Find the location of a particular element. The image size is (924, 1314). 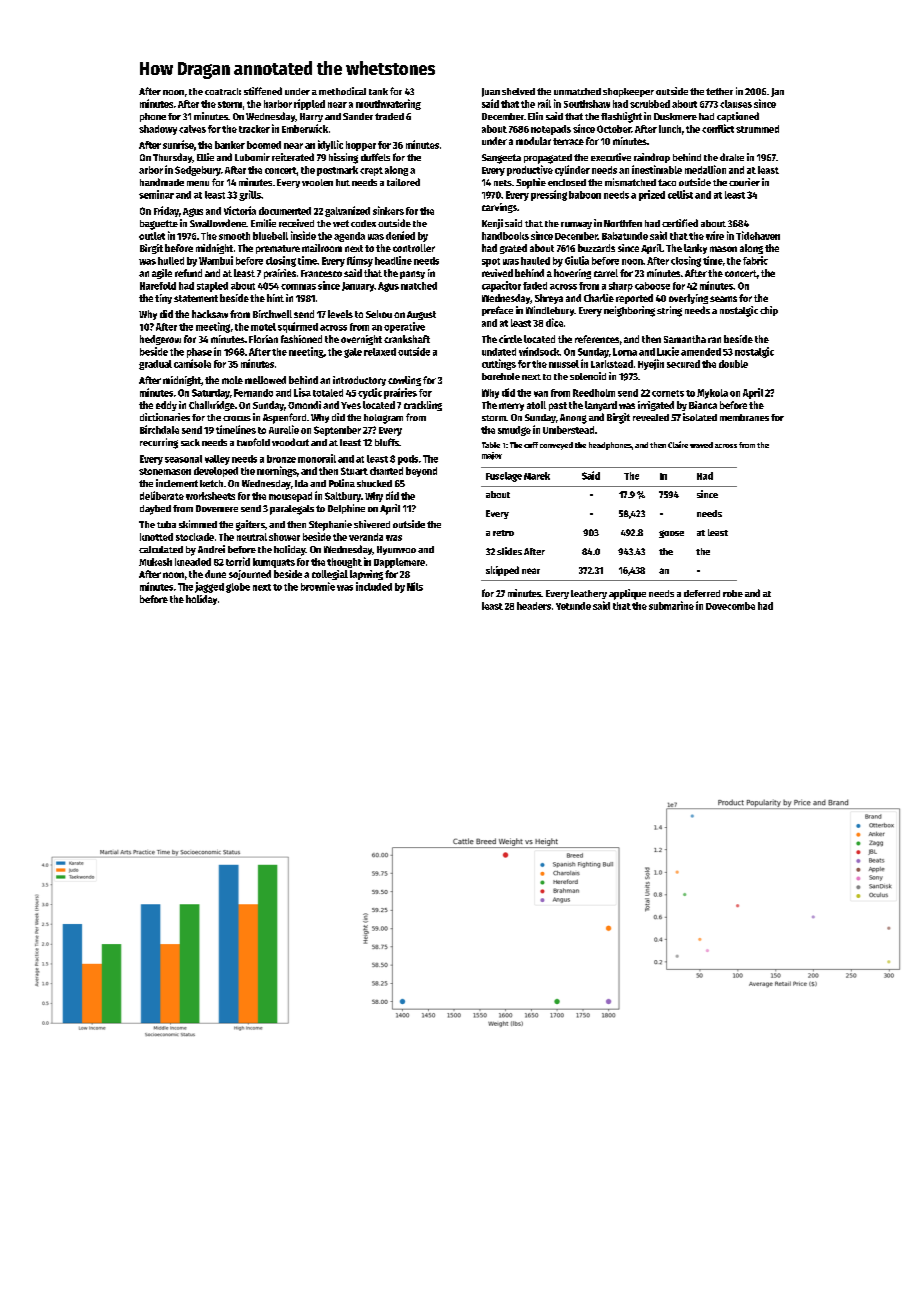

Mykola is located at coordinates (712, 394).
